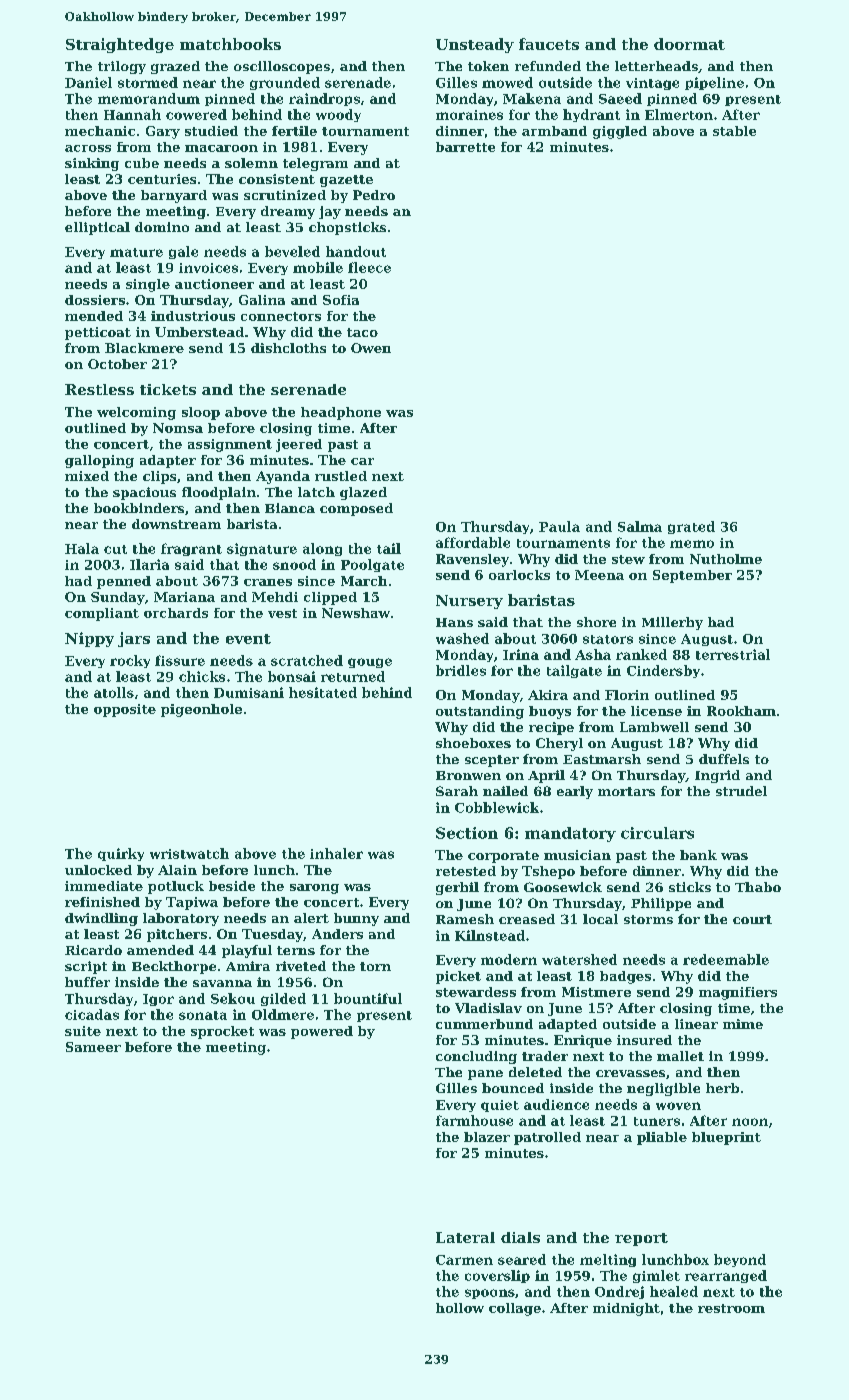 Image resolution: width=849 pixels, height=1400 pixels. What do you see at coordinates (620, 132) in the screenshot?
I see `giggled` at bounding box center [620, 132].
